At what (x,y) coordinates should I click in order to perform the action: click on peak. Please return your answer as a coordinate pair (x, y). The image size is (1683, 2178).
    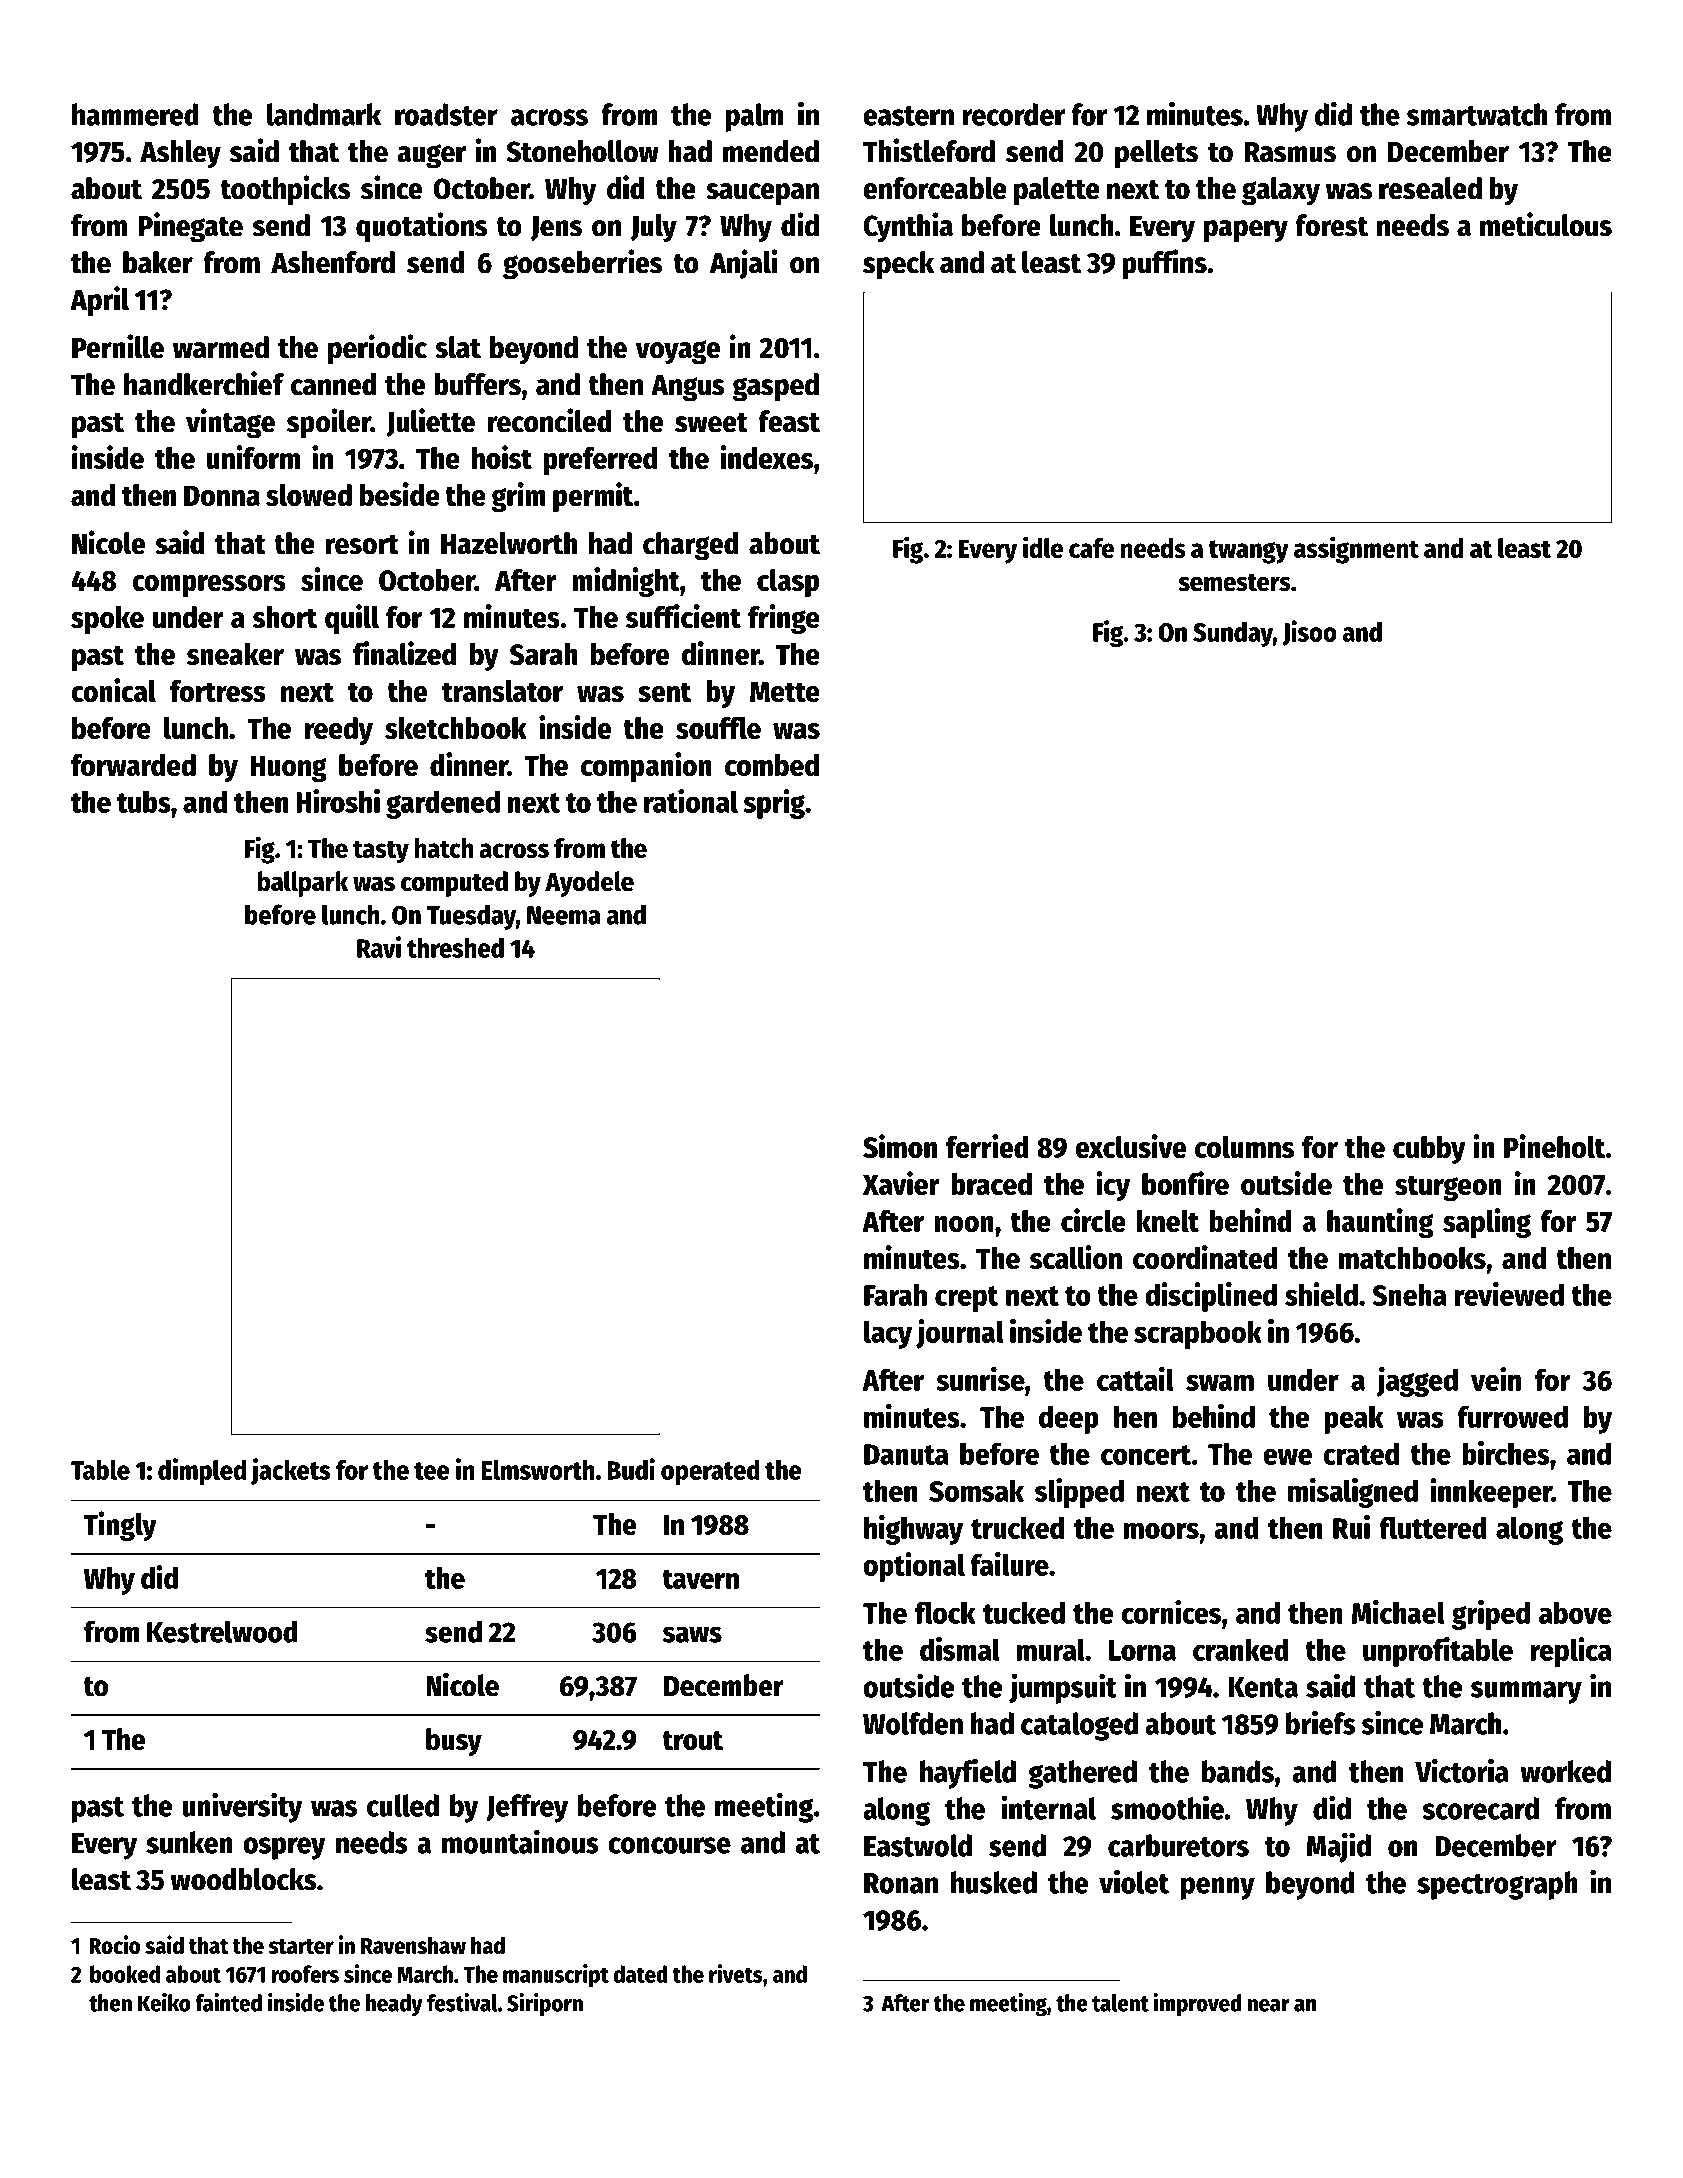
    Looking at the image, I should click on (1353, 1419).
